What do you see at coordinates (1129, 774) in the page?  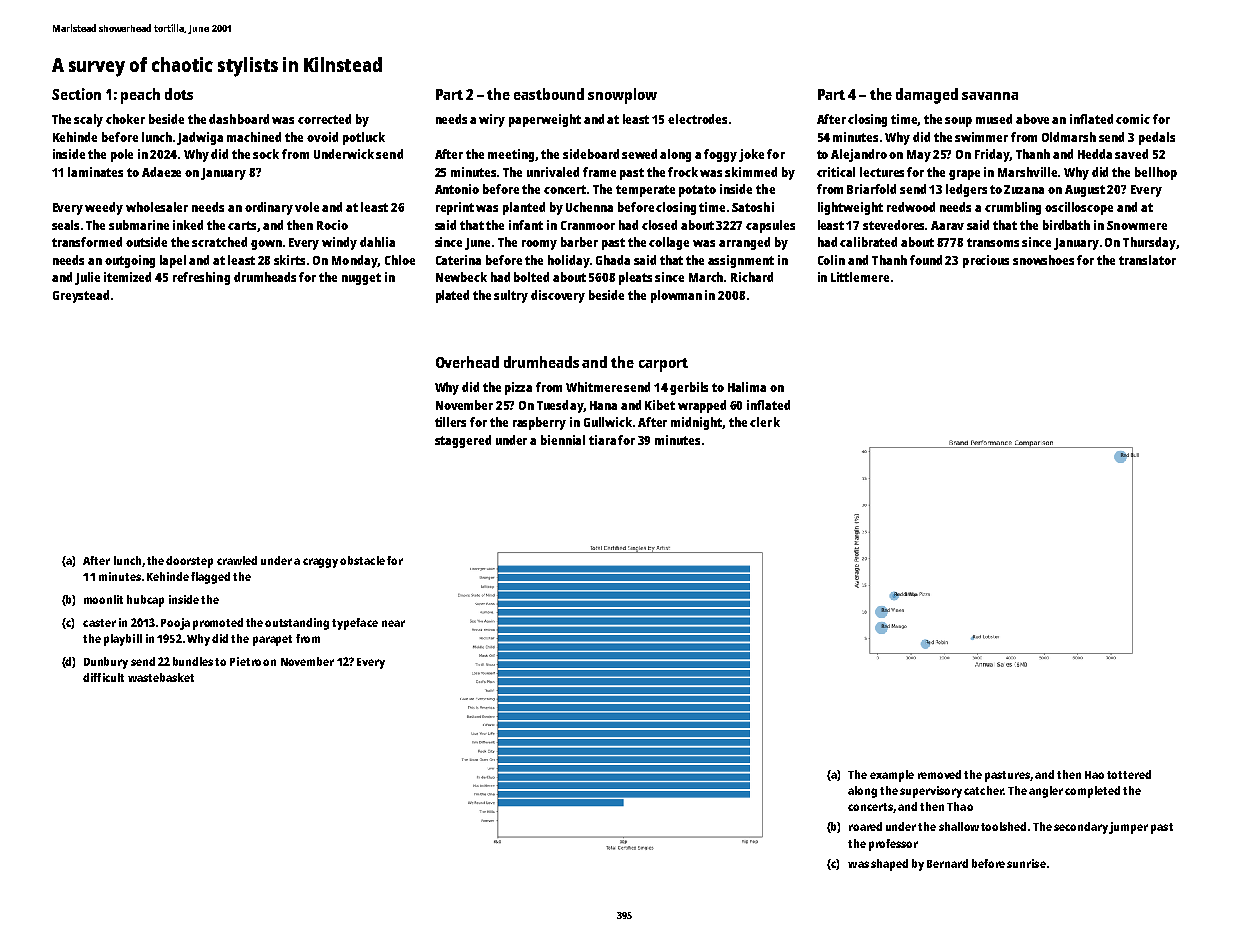 I see `tottered` at bounding box center [1129, 774].
